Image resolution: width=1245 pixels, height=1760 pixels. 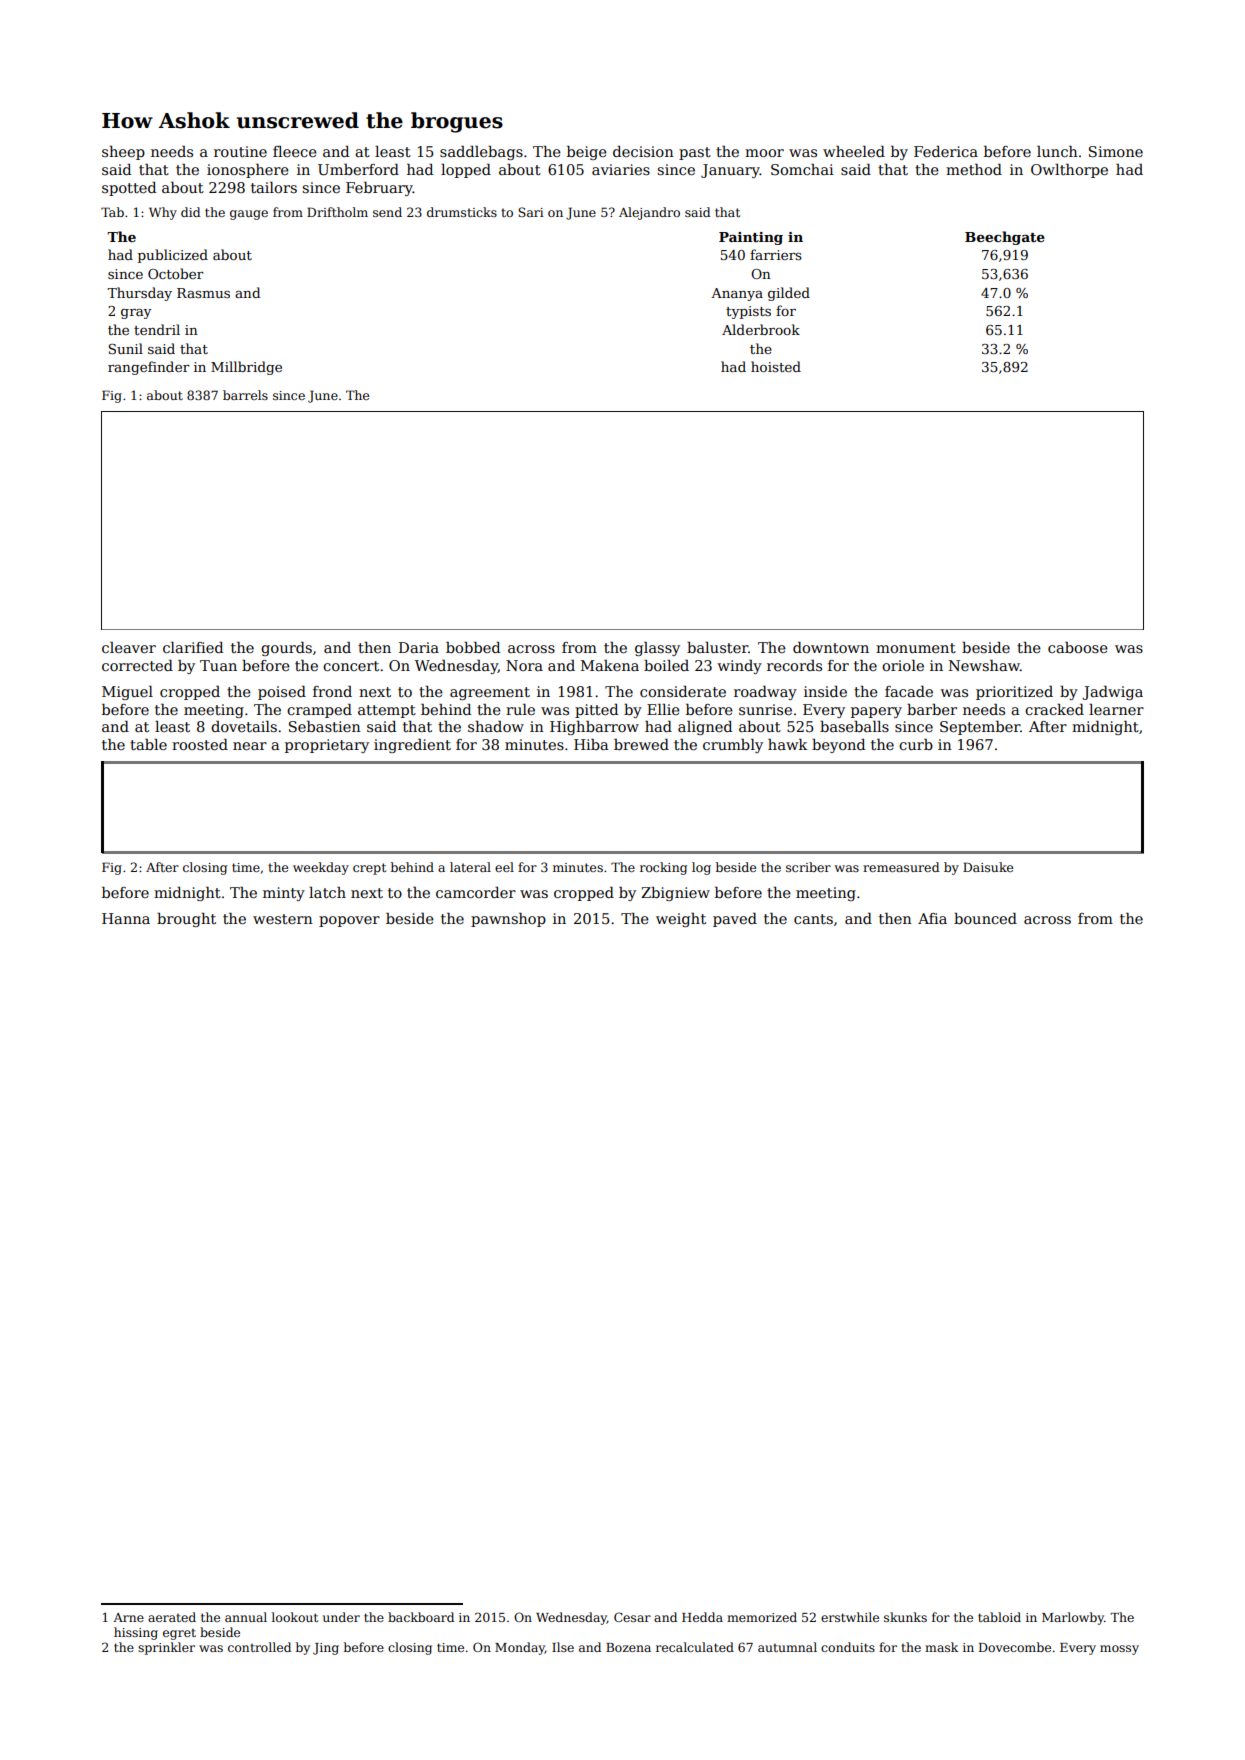 What do you see at coordinates (129, 647) in the screenshot?
I see `cleaver` at bounding box center [129, 647].
